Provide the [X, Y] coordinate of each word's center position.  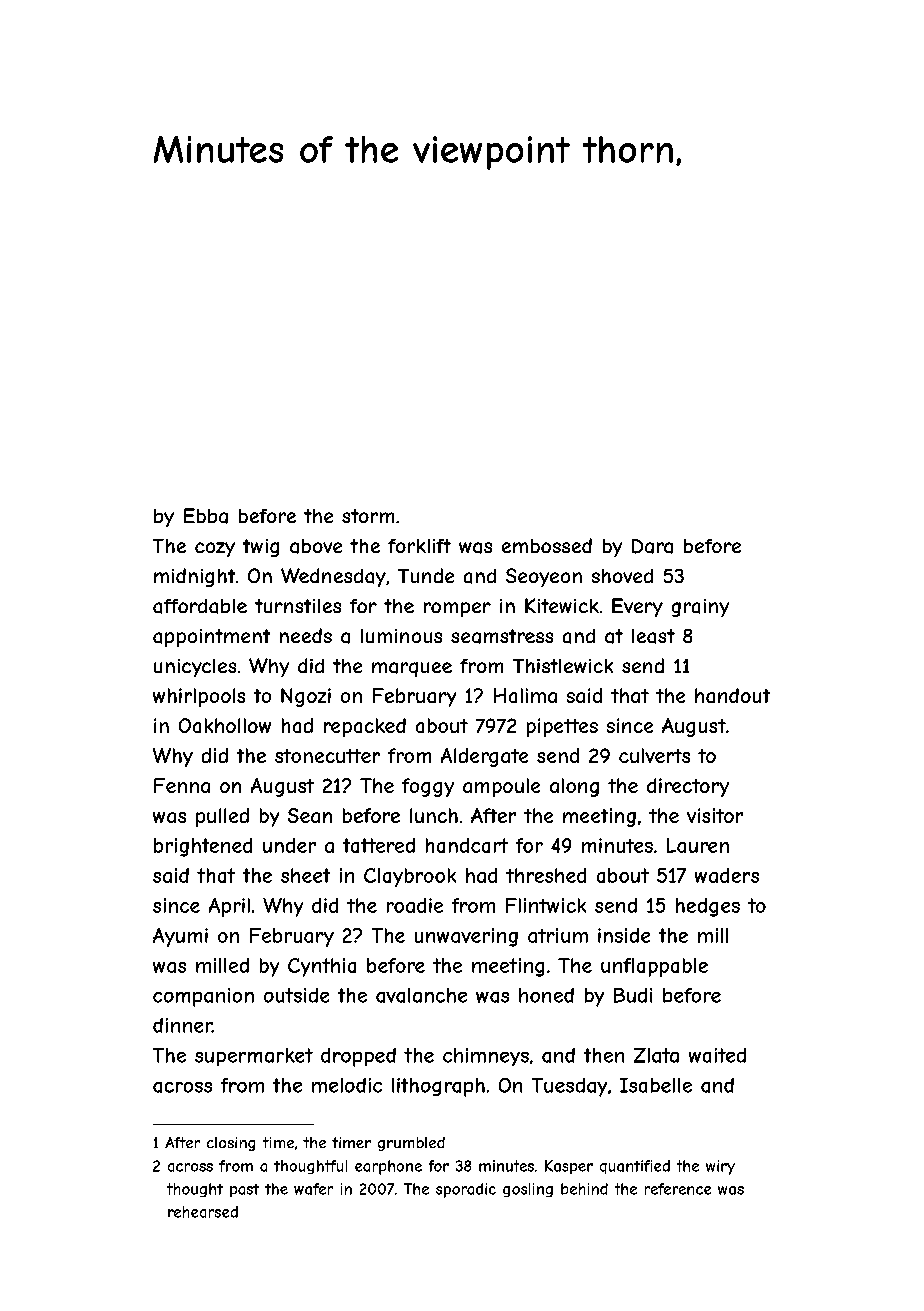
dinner [182, 1025]
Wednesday [333, 577]
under [289, 845]
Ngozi [306, 697]
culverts [654, 755]
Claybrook [410, 877]
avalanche [421, 995]
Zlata [656, 1055]
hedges [708, 907]
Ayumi [180, 937]
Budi [633, 995]
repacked [365, 727]
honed [546, 995]
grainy [700, 608]
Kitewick [562, 605]
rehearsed [203, 1212]
